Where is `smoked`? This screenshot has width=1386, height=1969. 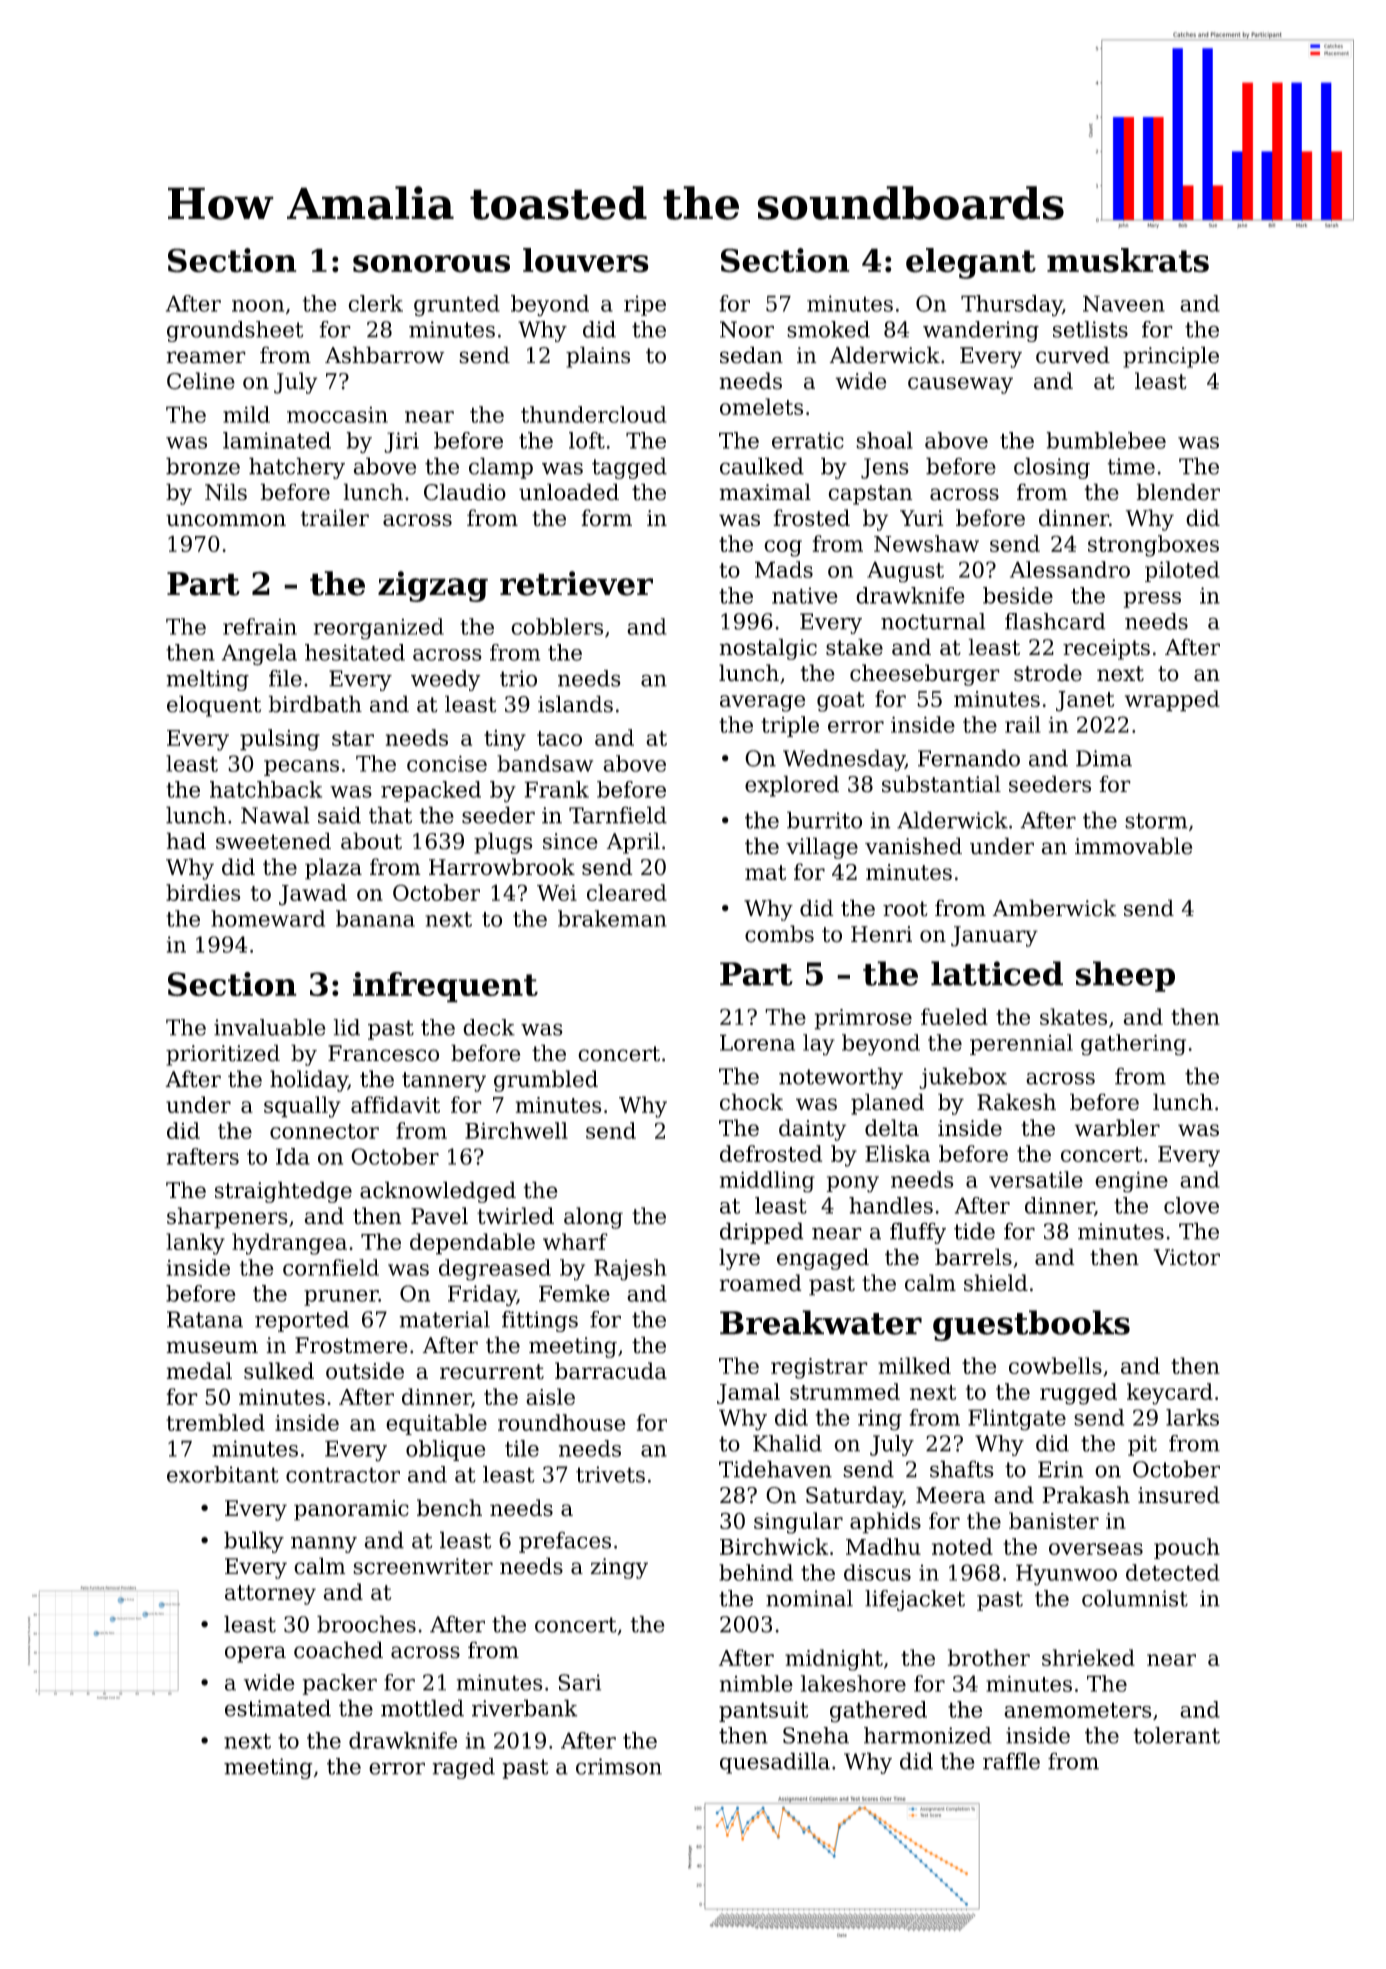 smoked is located at coordinates (828, 329).
